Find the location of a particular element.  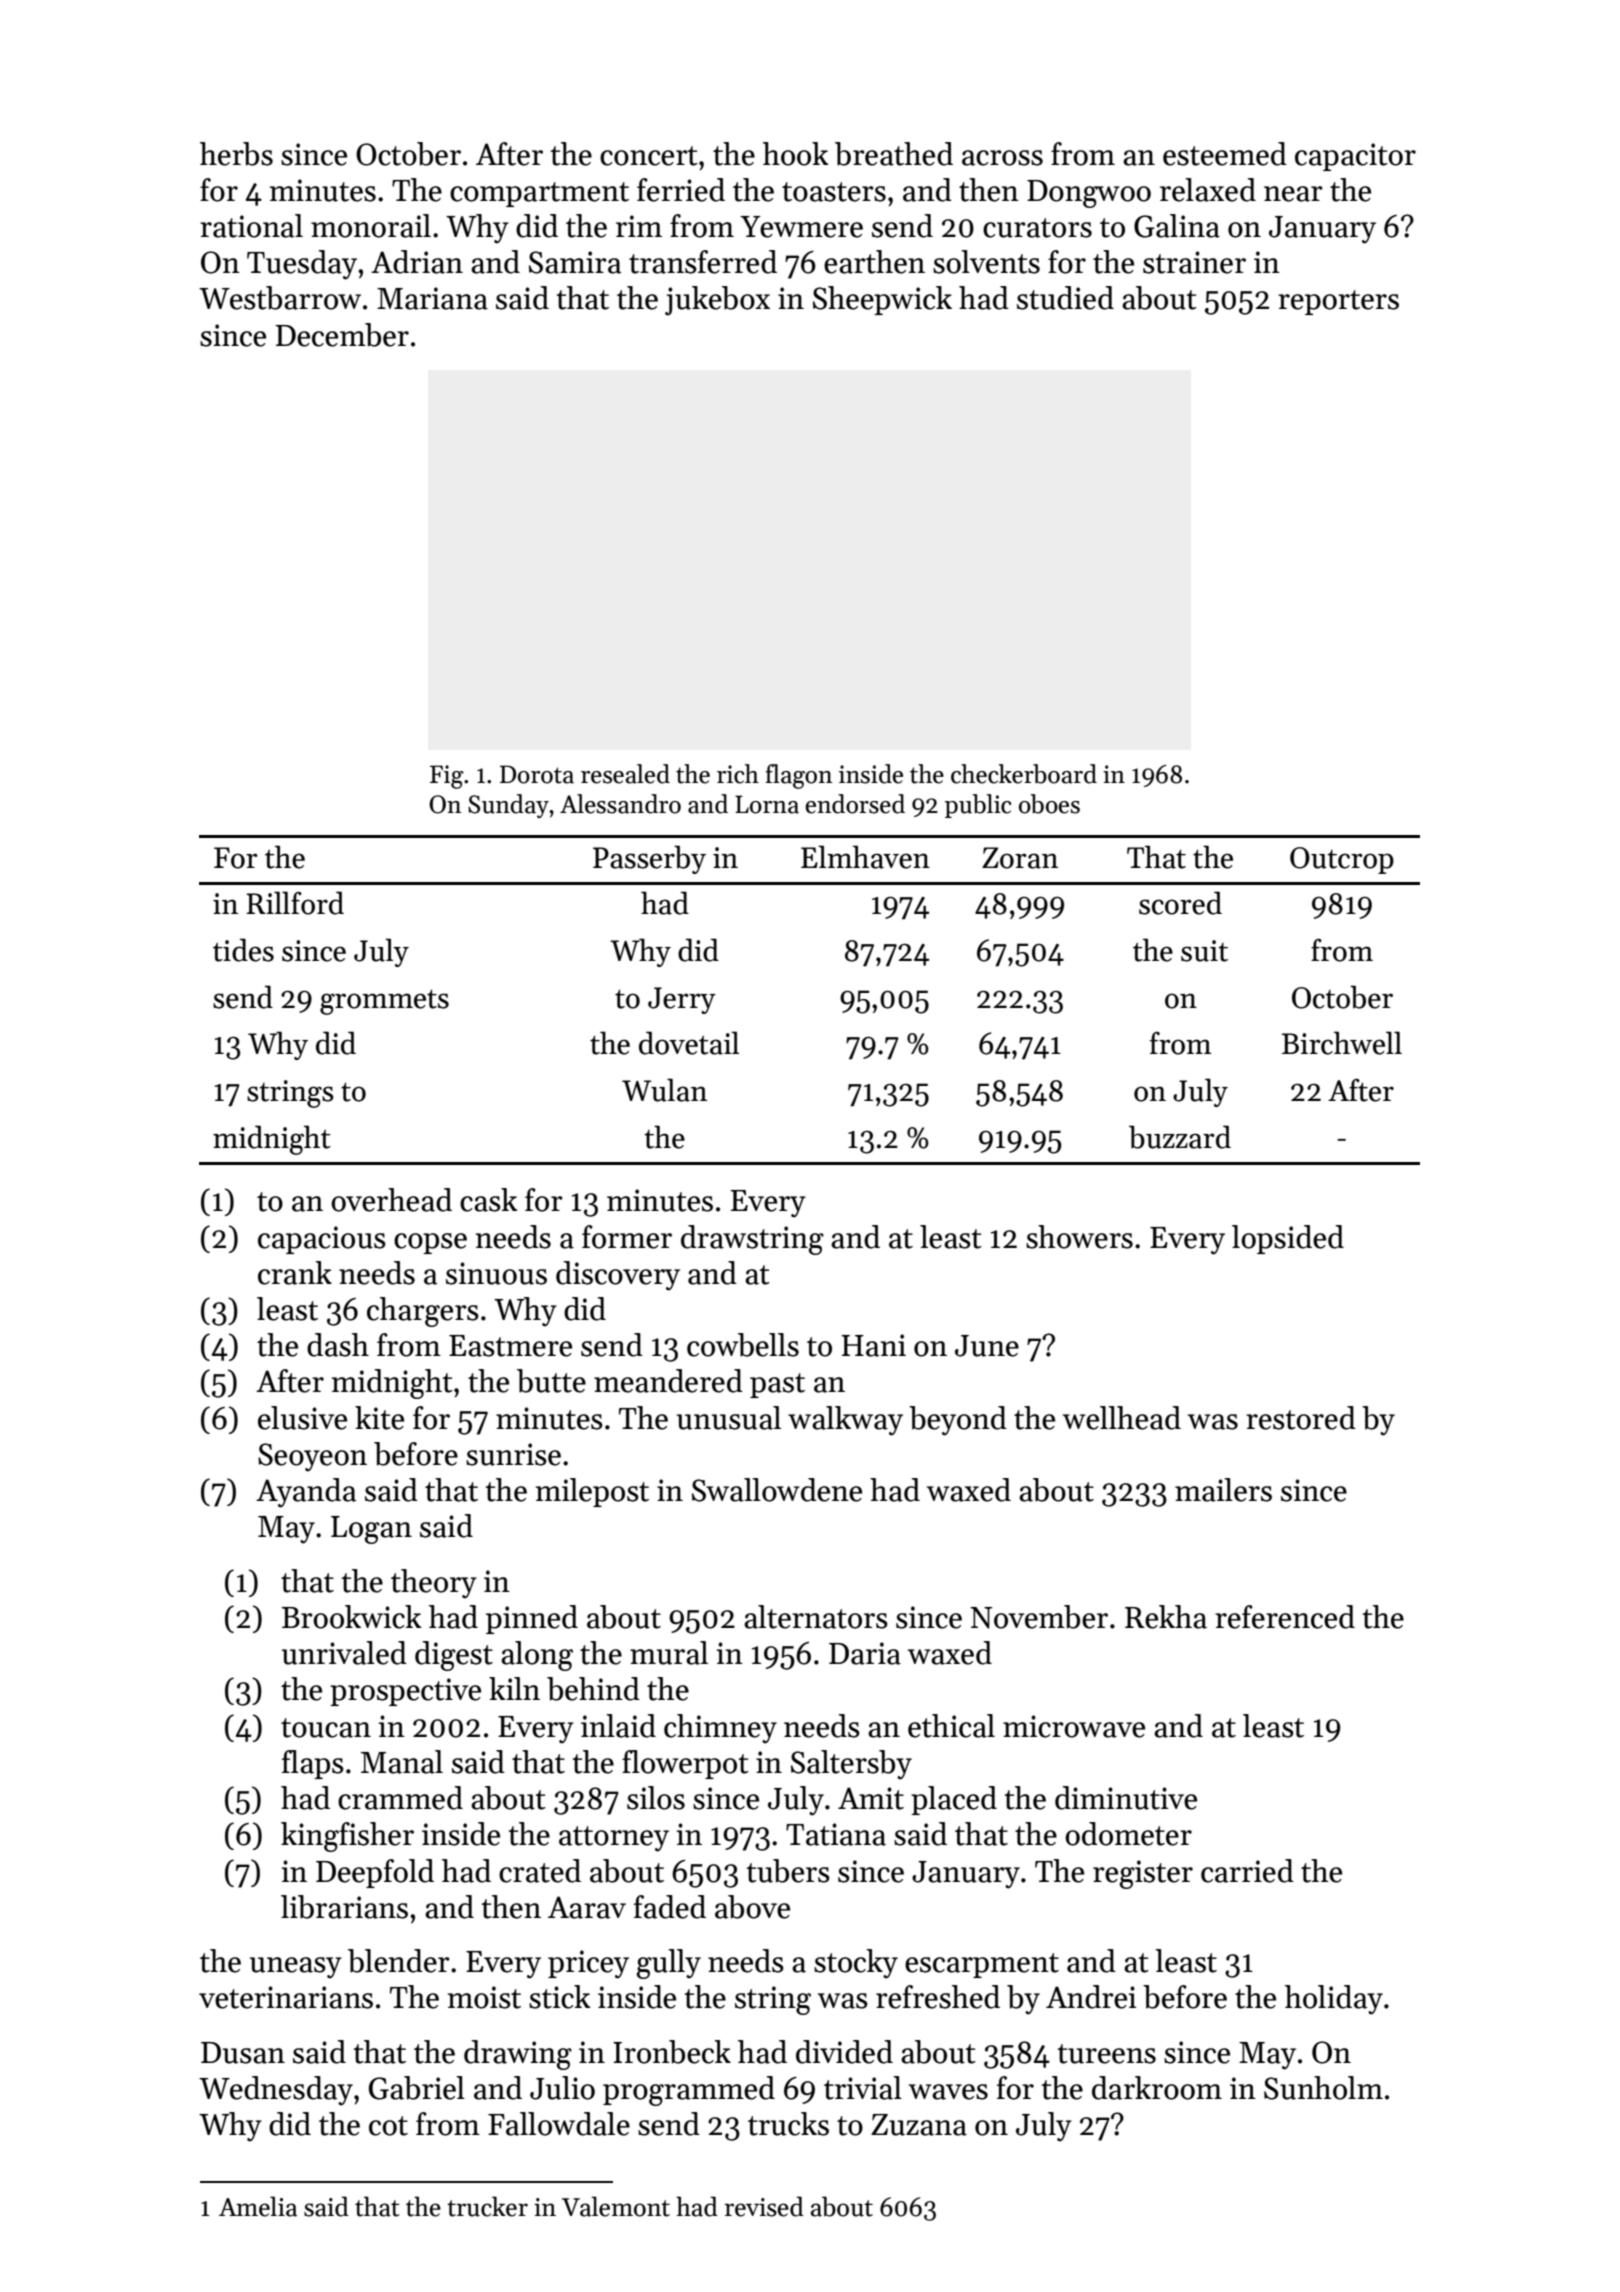

unusual is located at coordinates (729, 1418).
